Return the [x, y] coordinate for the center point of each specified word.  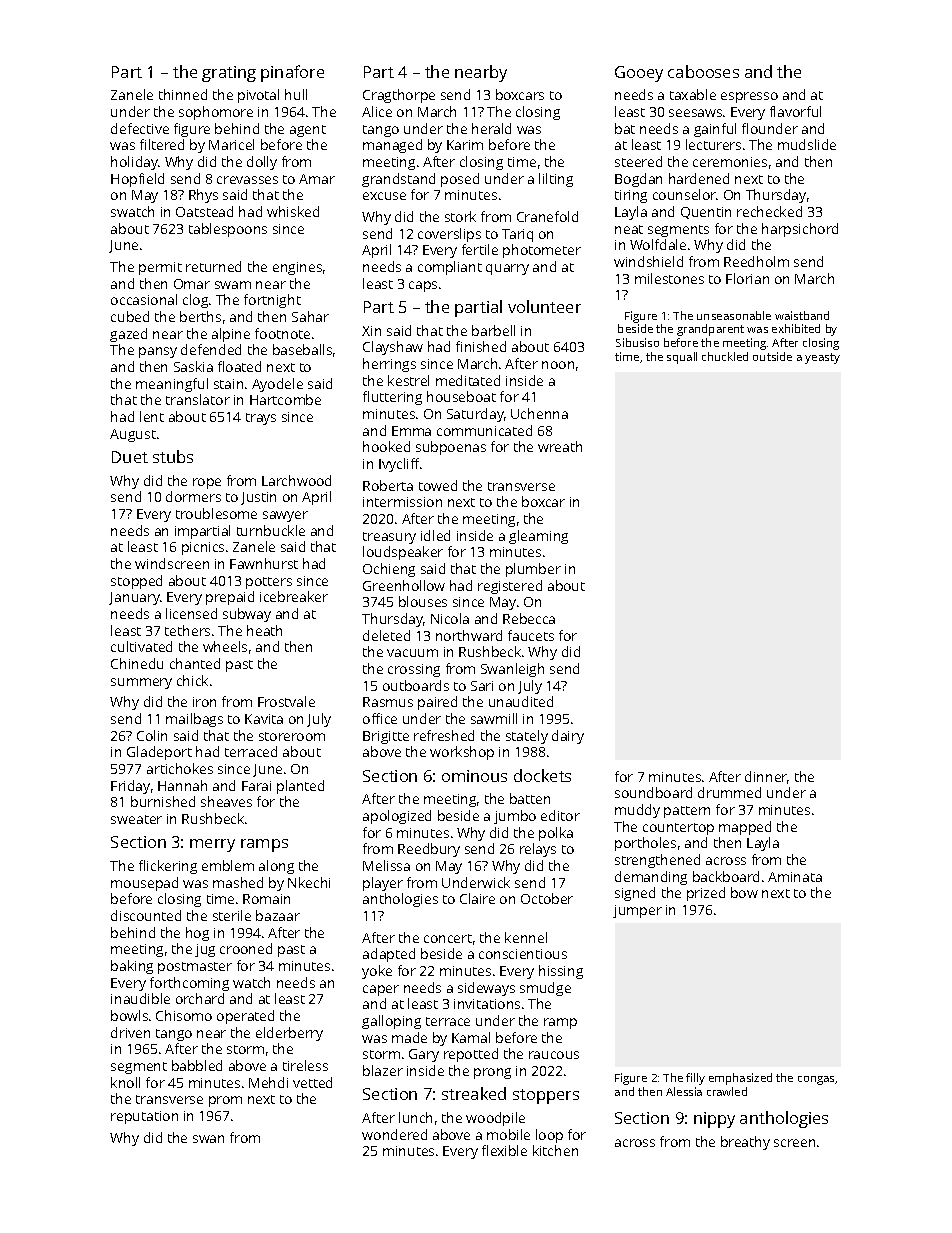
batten [530, 798]
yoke [377, 972]
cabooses [703, 71]
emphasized [740, 1079]
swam [233, 285]
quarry [507, 269]
